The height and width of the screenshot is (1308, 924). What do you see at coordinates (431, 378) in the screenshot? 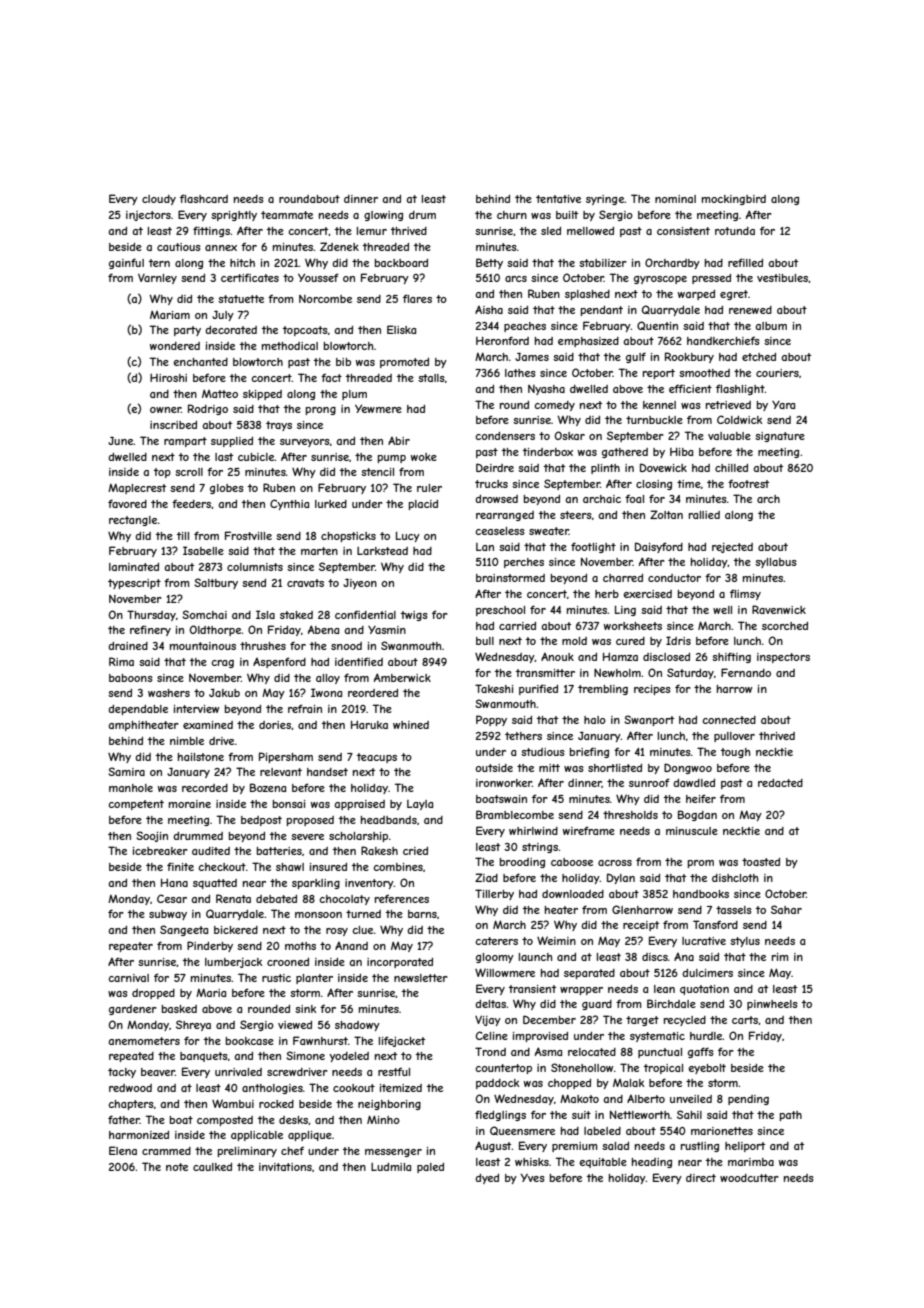
I see `stalls` at bounding box center [431, 378].
